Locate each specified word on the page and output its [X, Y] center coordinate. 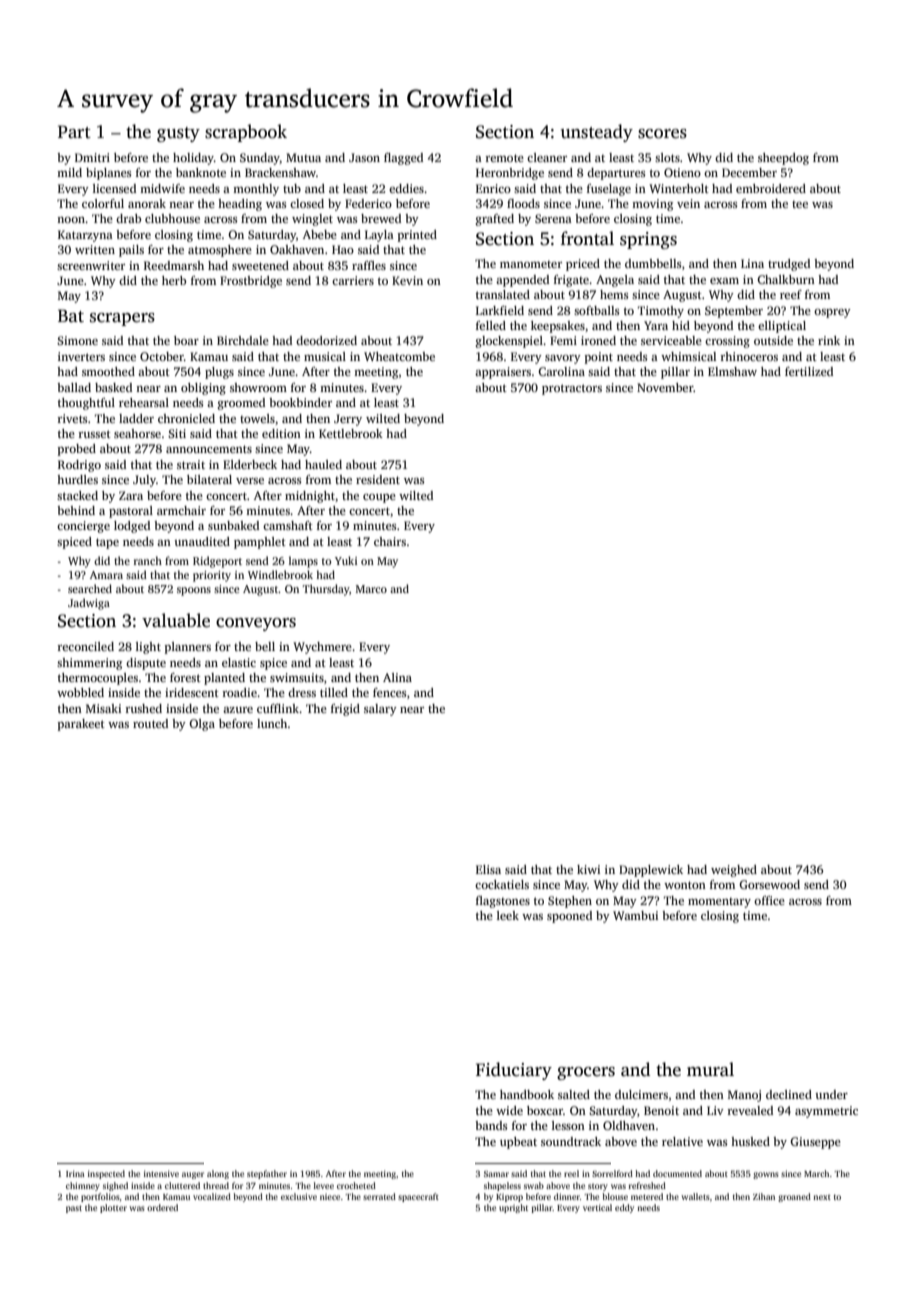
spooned [569, 917]
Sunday [260, 159]
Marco [371, 589]
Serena [553, 218]
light [148, 648]
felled [491, 325]
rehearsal [144, 402]
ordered [162, 1207]
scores [662, 134]
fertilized [809, 371]
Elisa [488, 869]
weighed [734, 871]
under [831, 1094]
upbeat [518, 1143]
